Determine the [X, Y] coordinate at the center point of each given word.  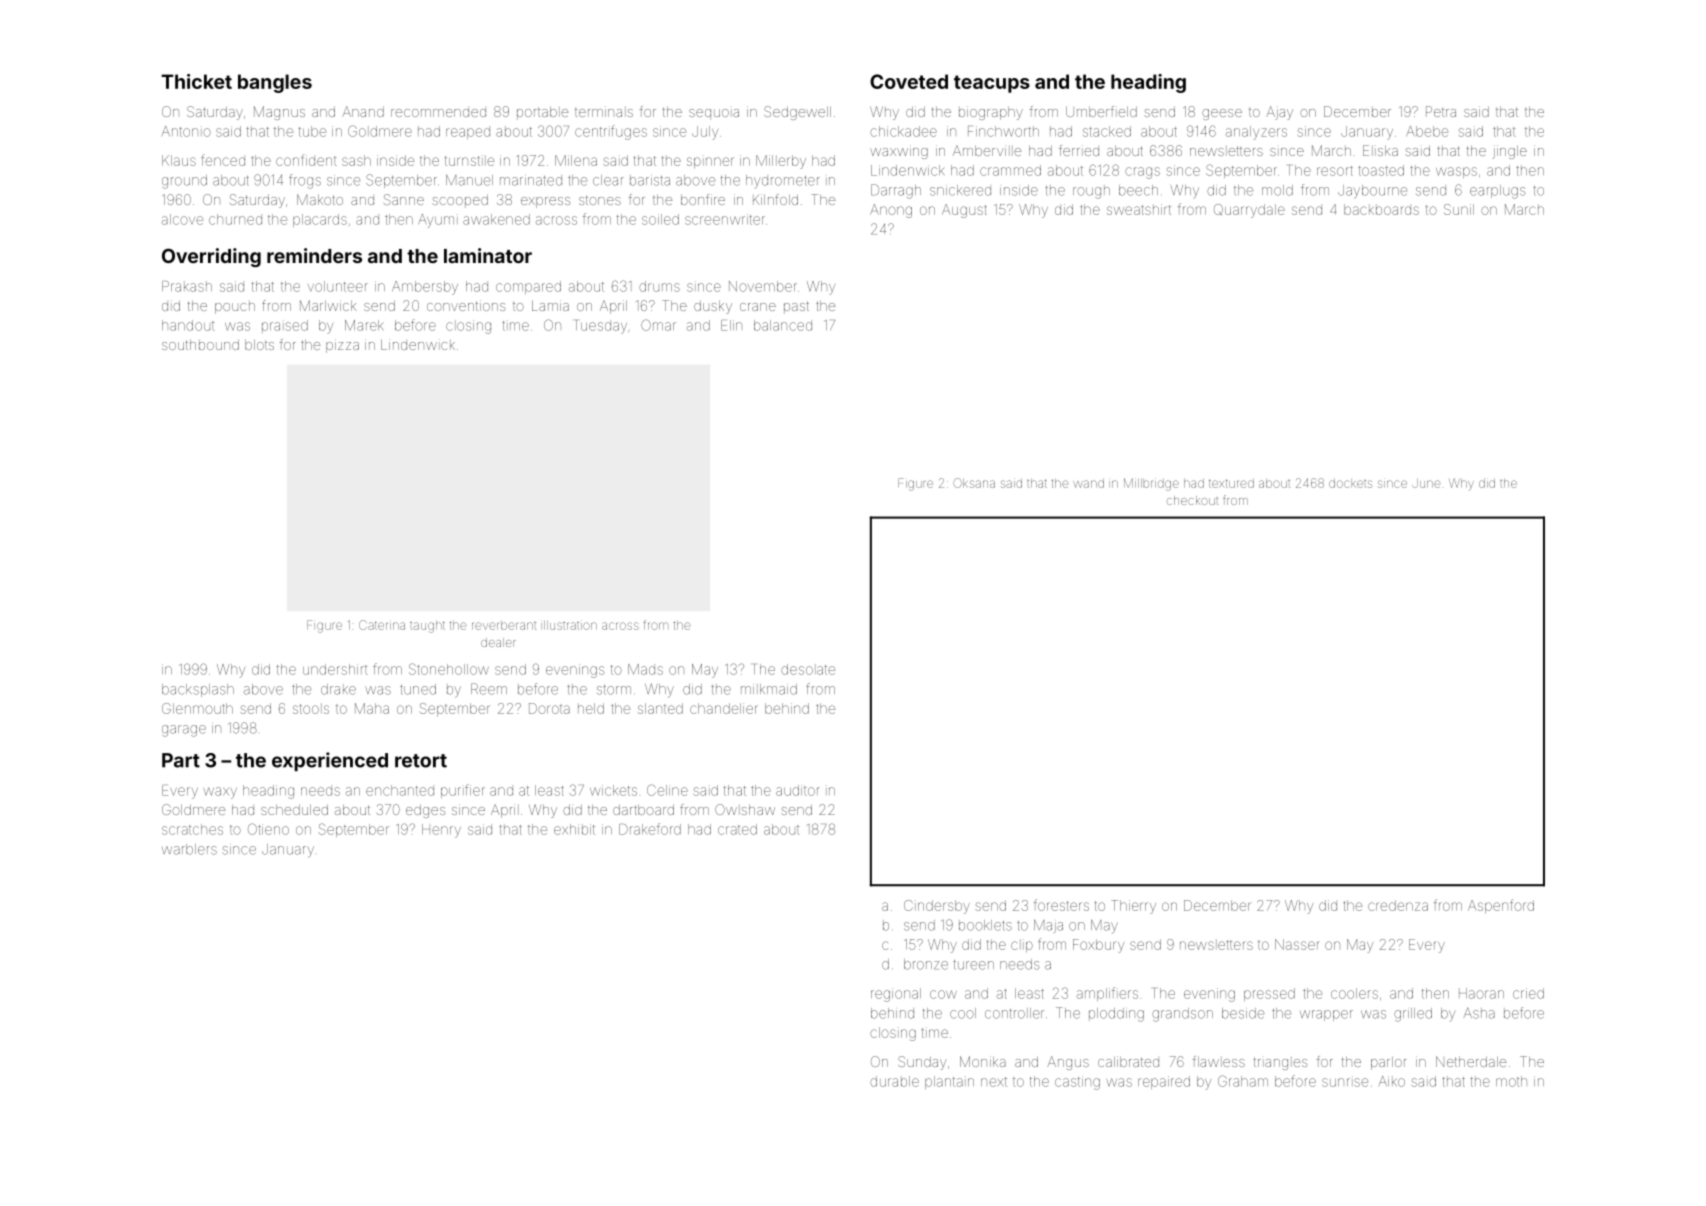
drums [659, 286]
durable [894, 1081]
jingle [1510, 152]
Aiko [1392, 1081]
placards [320, 220]
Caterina [382, 625]
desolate [808, 669]
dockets [1350, 483]
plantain [949, 1082]
